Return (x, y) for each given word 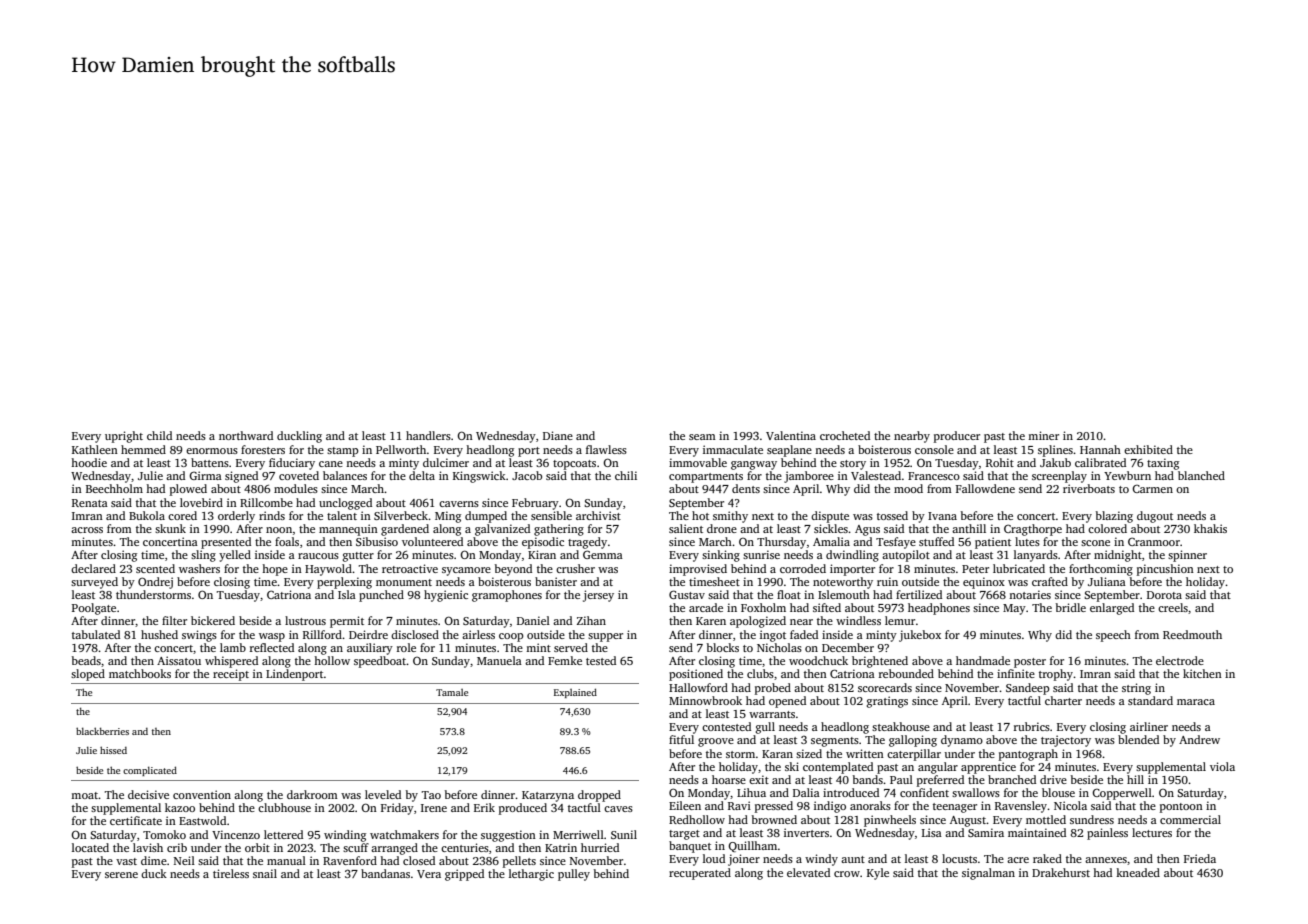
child (159, 435)
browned (774, 819)
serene (121, 875)
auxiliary (370, 649)
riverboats (1089, 488)
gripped (464, 875)
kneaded (1138, 872)
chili (626, 475)
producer (957, 437)
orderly (236, 517)
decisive (148, 794)
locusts (959, 858)
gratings (887, 702)
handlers (428, 435)
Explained (575, 693)
